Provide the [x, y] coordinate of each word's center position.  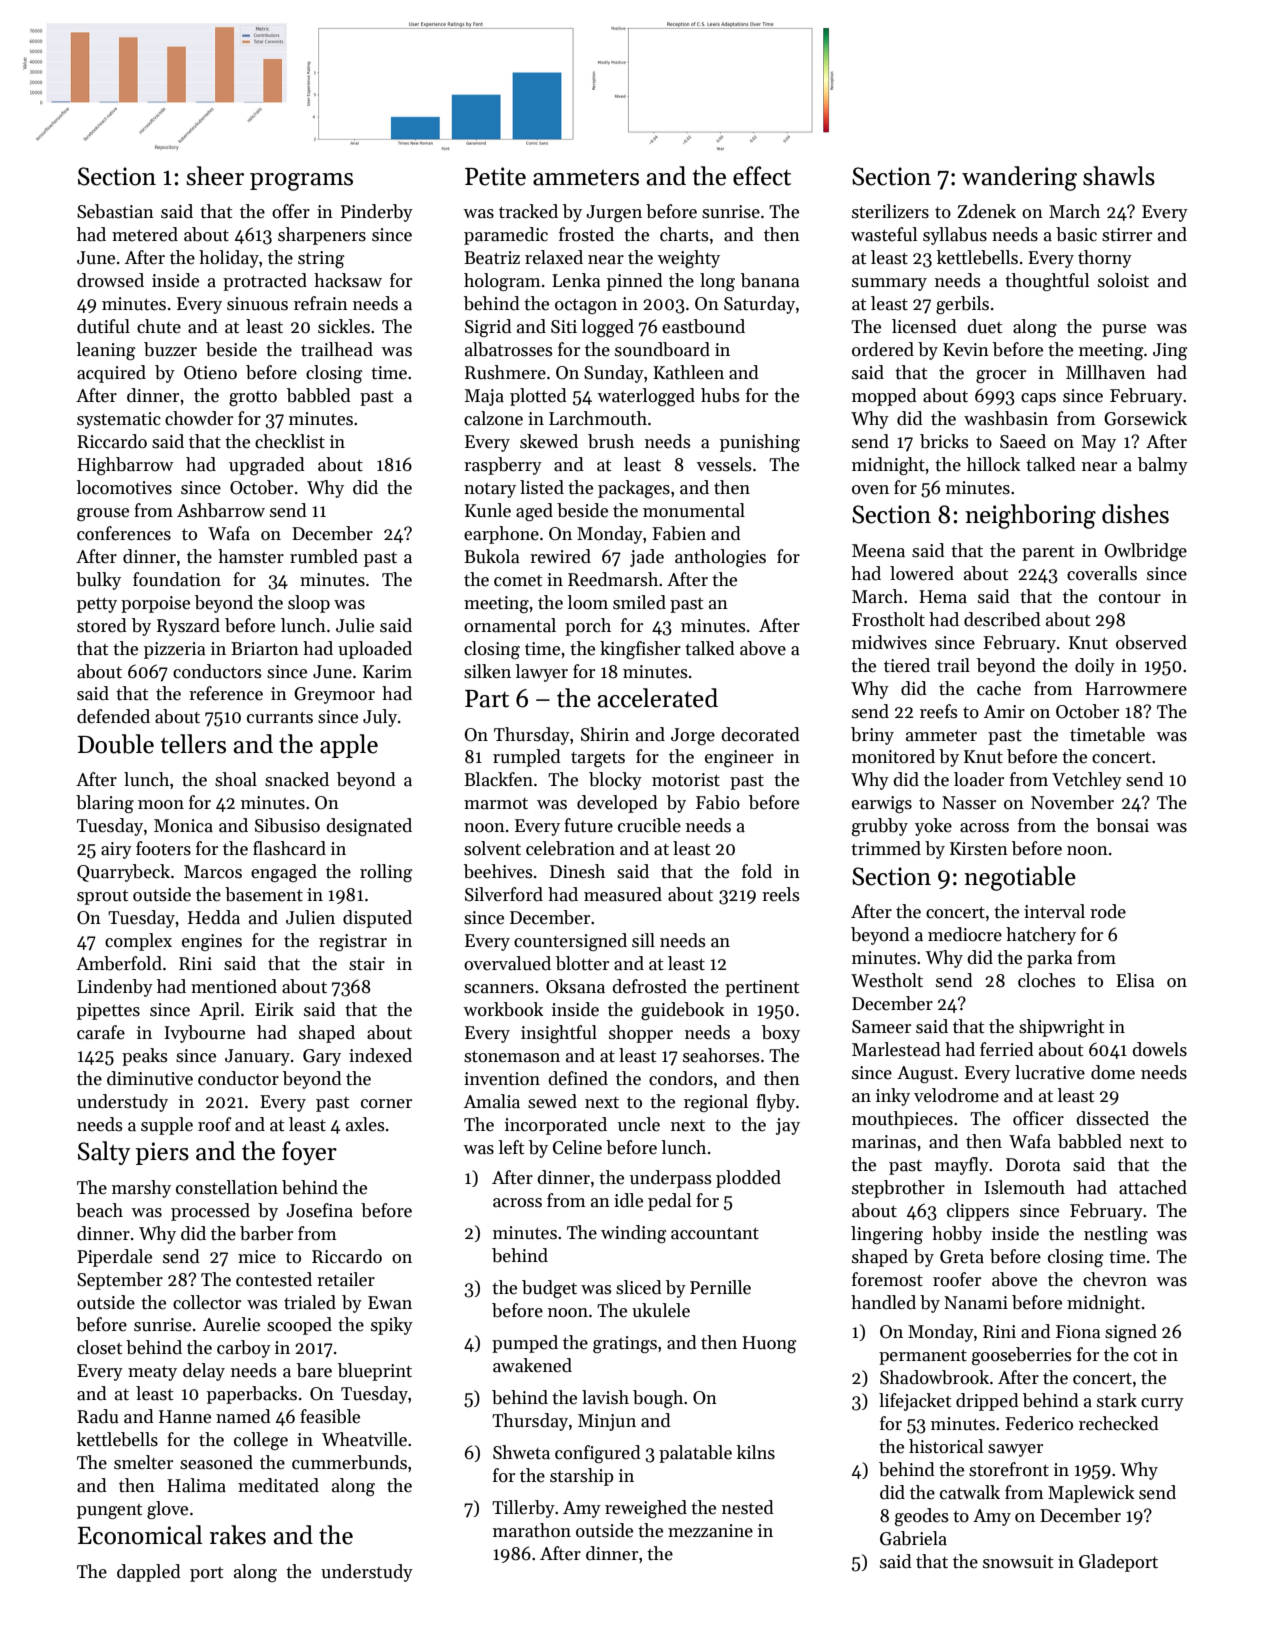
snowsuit [1018, 1562]
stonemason [512, 1057]
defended [113, 716]
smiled [639, 602]
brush [611, 441]
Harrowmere [1136, 689]
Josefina [319, 1210]
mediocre [965, 934]
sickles [344, 326]
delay [204, 1372]
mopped [884, 397]
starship [582, 1477]
